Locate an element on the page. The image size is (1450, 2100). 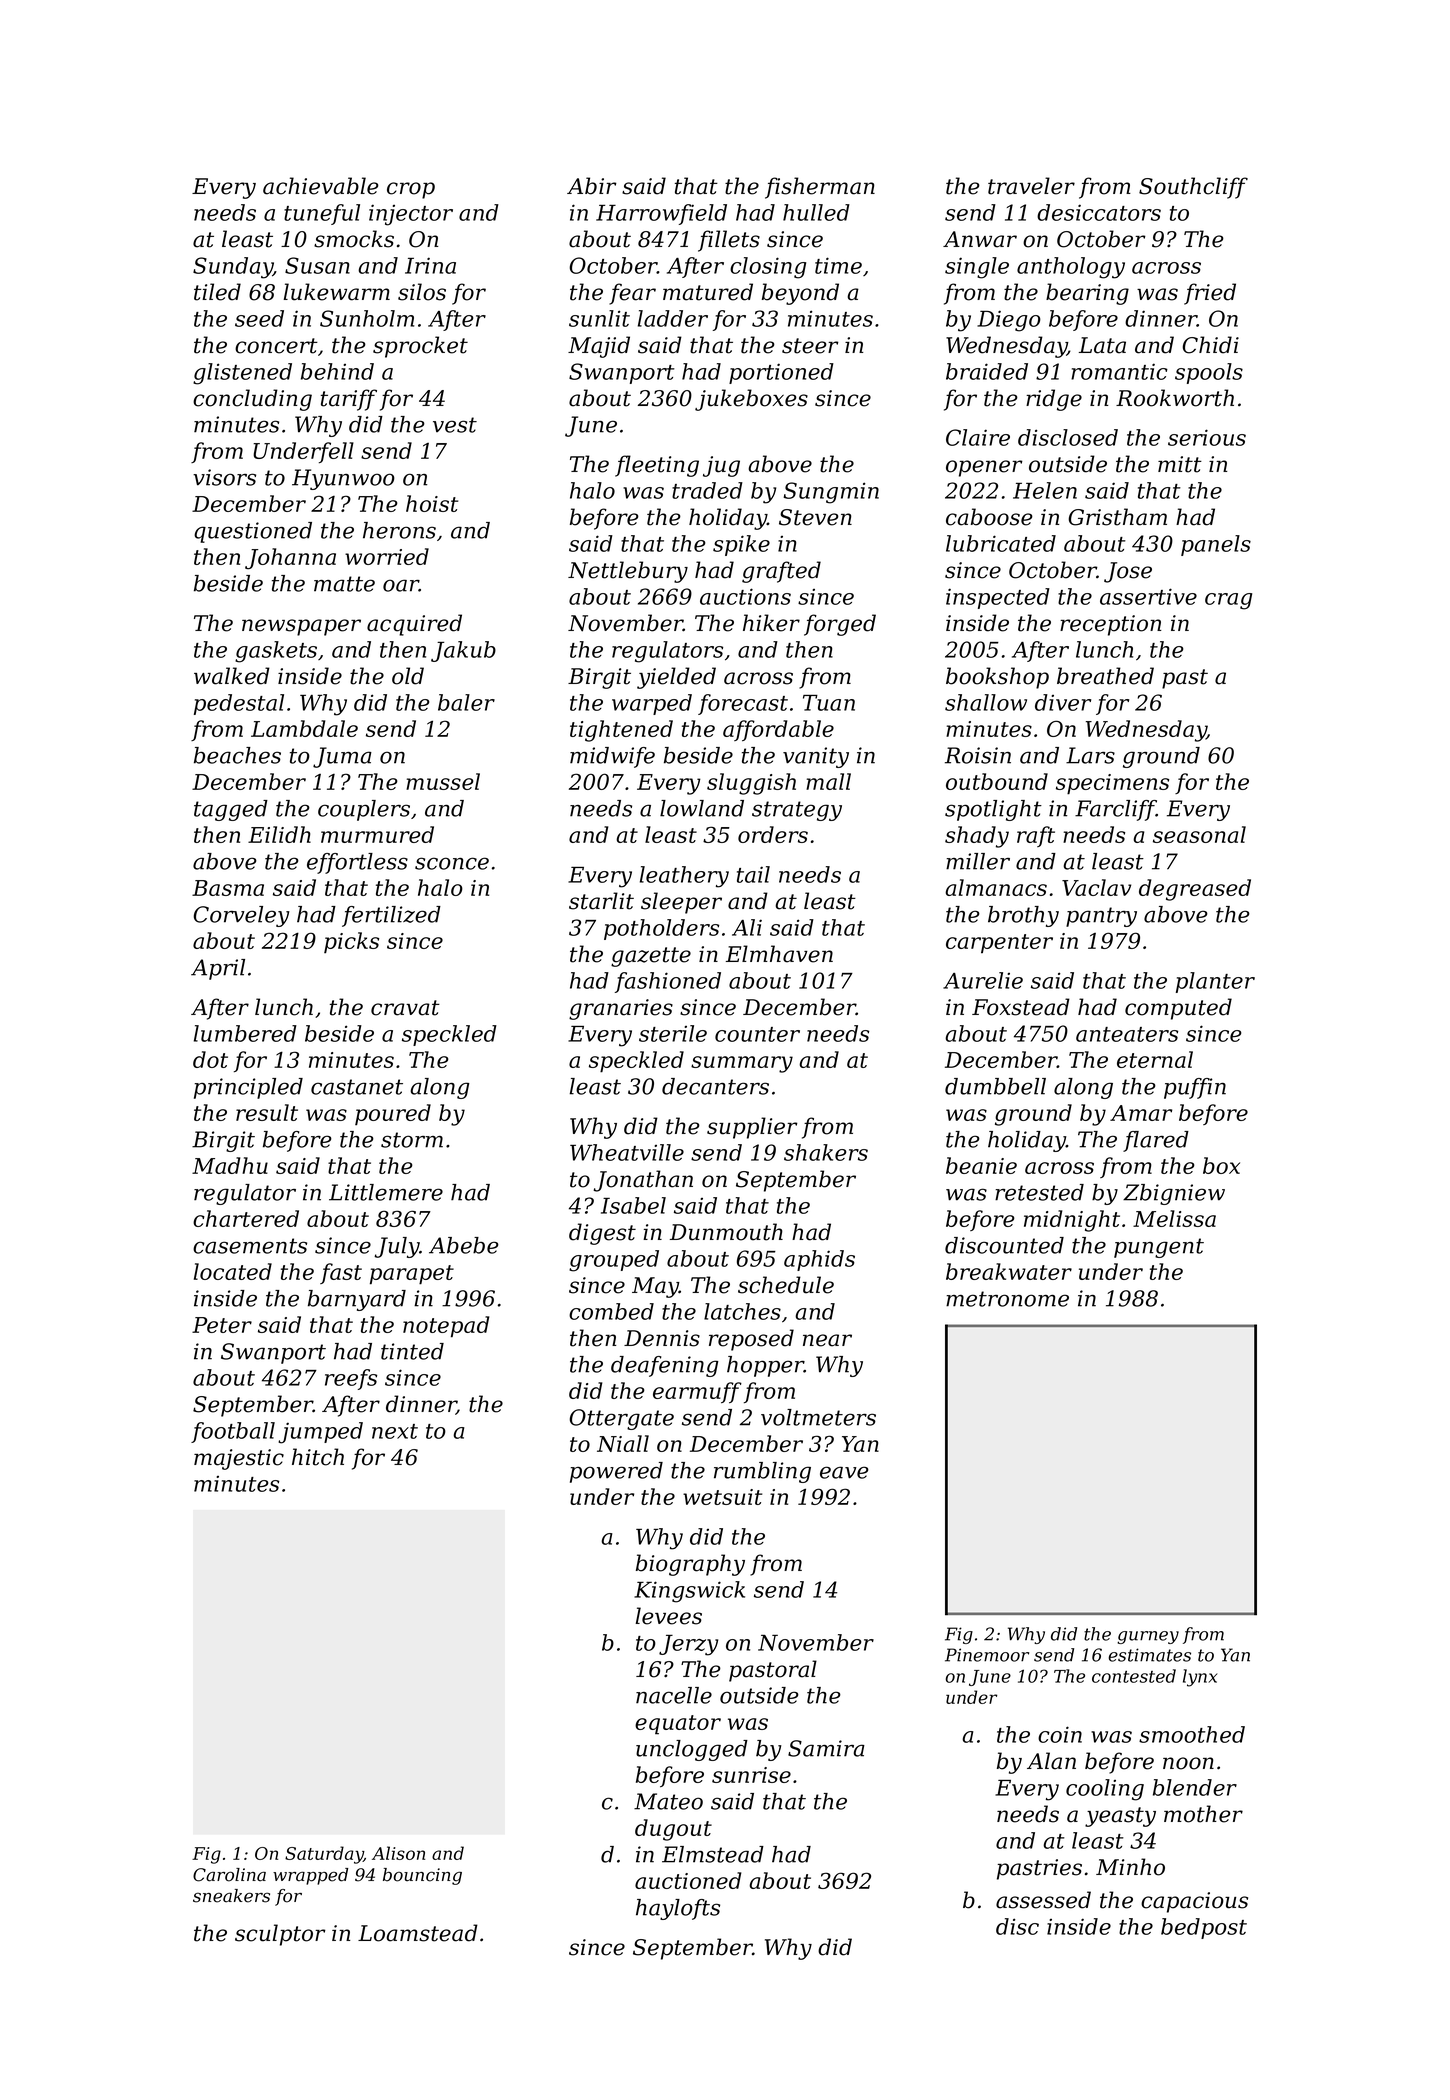
sculptor is located at coordinates (280, 1935).
